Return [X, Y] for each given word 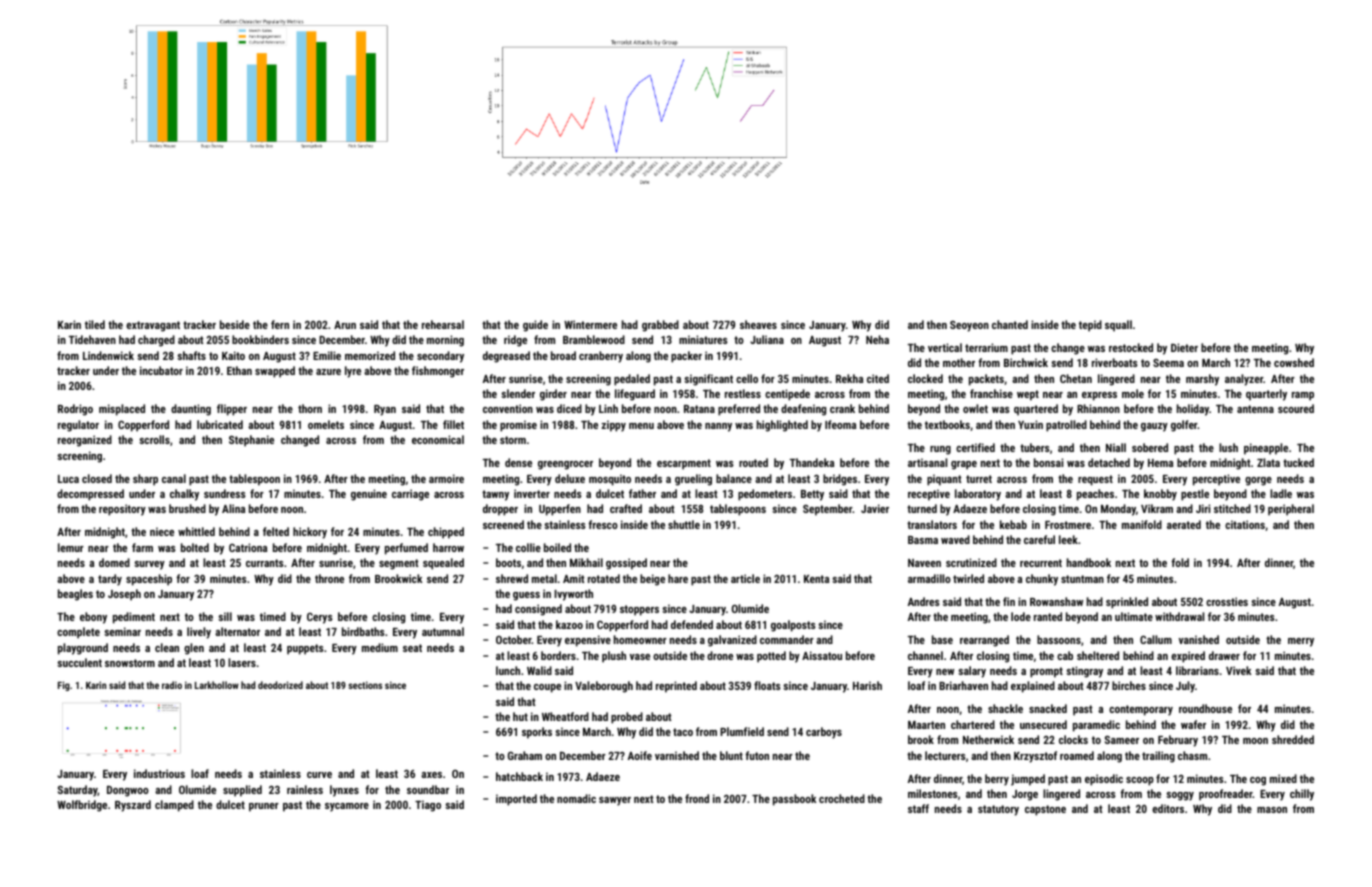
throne [329, 578]
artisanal [927, 462]
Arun [345, 325]
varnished [677, 755]
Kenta [816, 579]
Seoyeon [969, 326]
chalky [184, 495]
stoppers [639, 610]
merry [1301, 642]
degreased [506, 357]
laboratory [978, 495]
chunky [1042, 580]
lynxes [344, 791]
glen [194, 649]
